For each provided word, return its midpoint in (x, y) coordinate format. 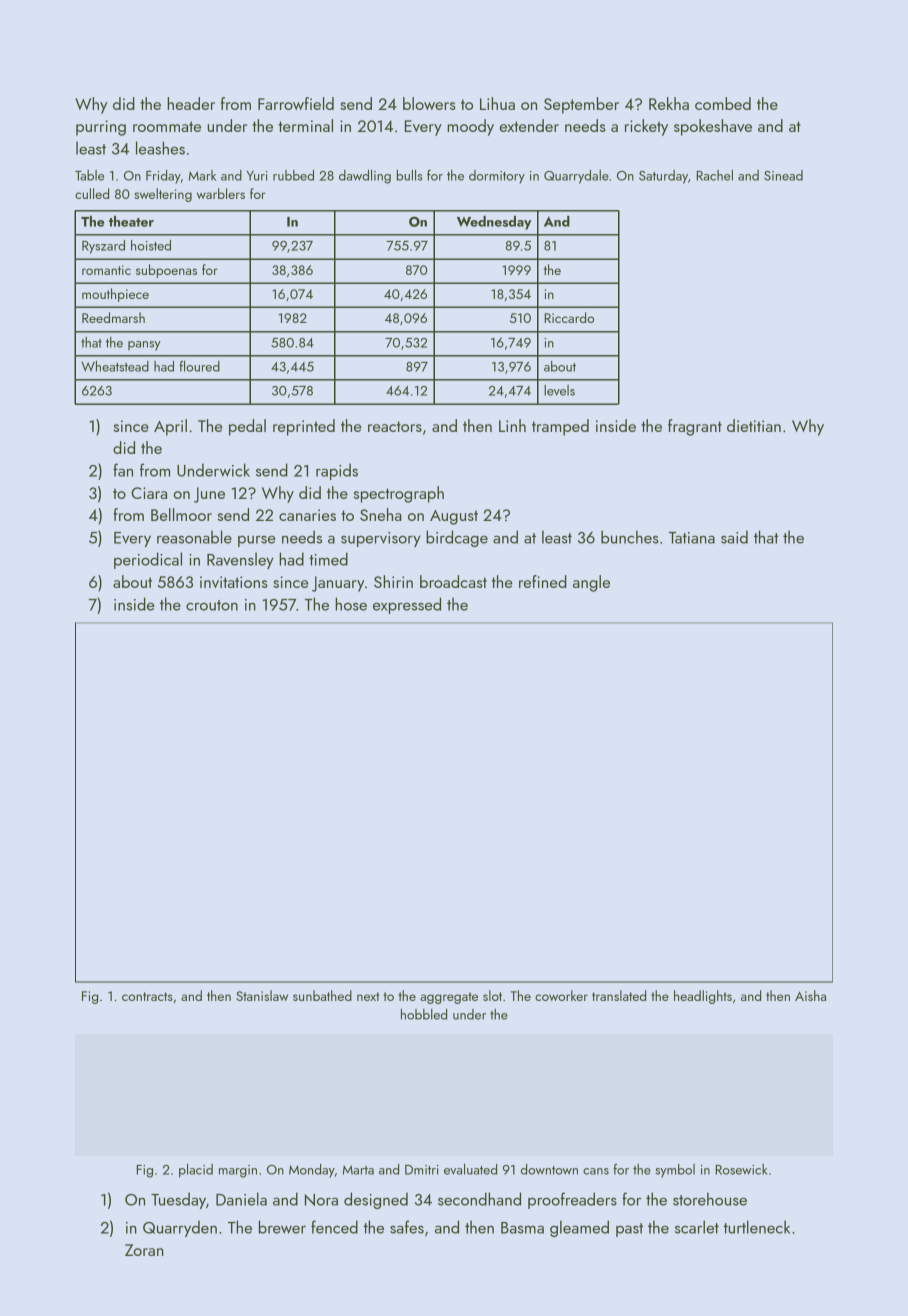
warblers (221, 193)
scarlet (697, 1227)
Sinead (783, 175)
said (734, 537)
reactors (395, 426)
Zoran (144, 1250)
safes (407, 1227)
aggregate (449, 998)
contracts (147, 996)
